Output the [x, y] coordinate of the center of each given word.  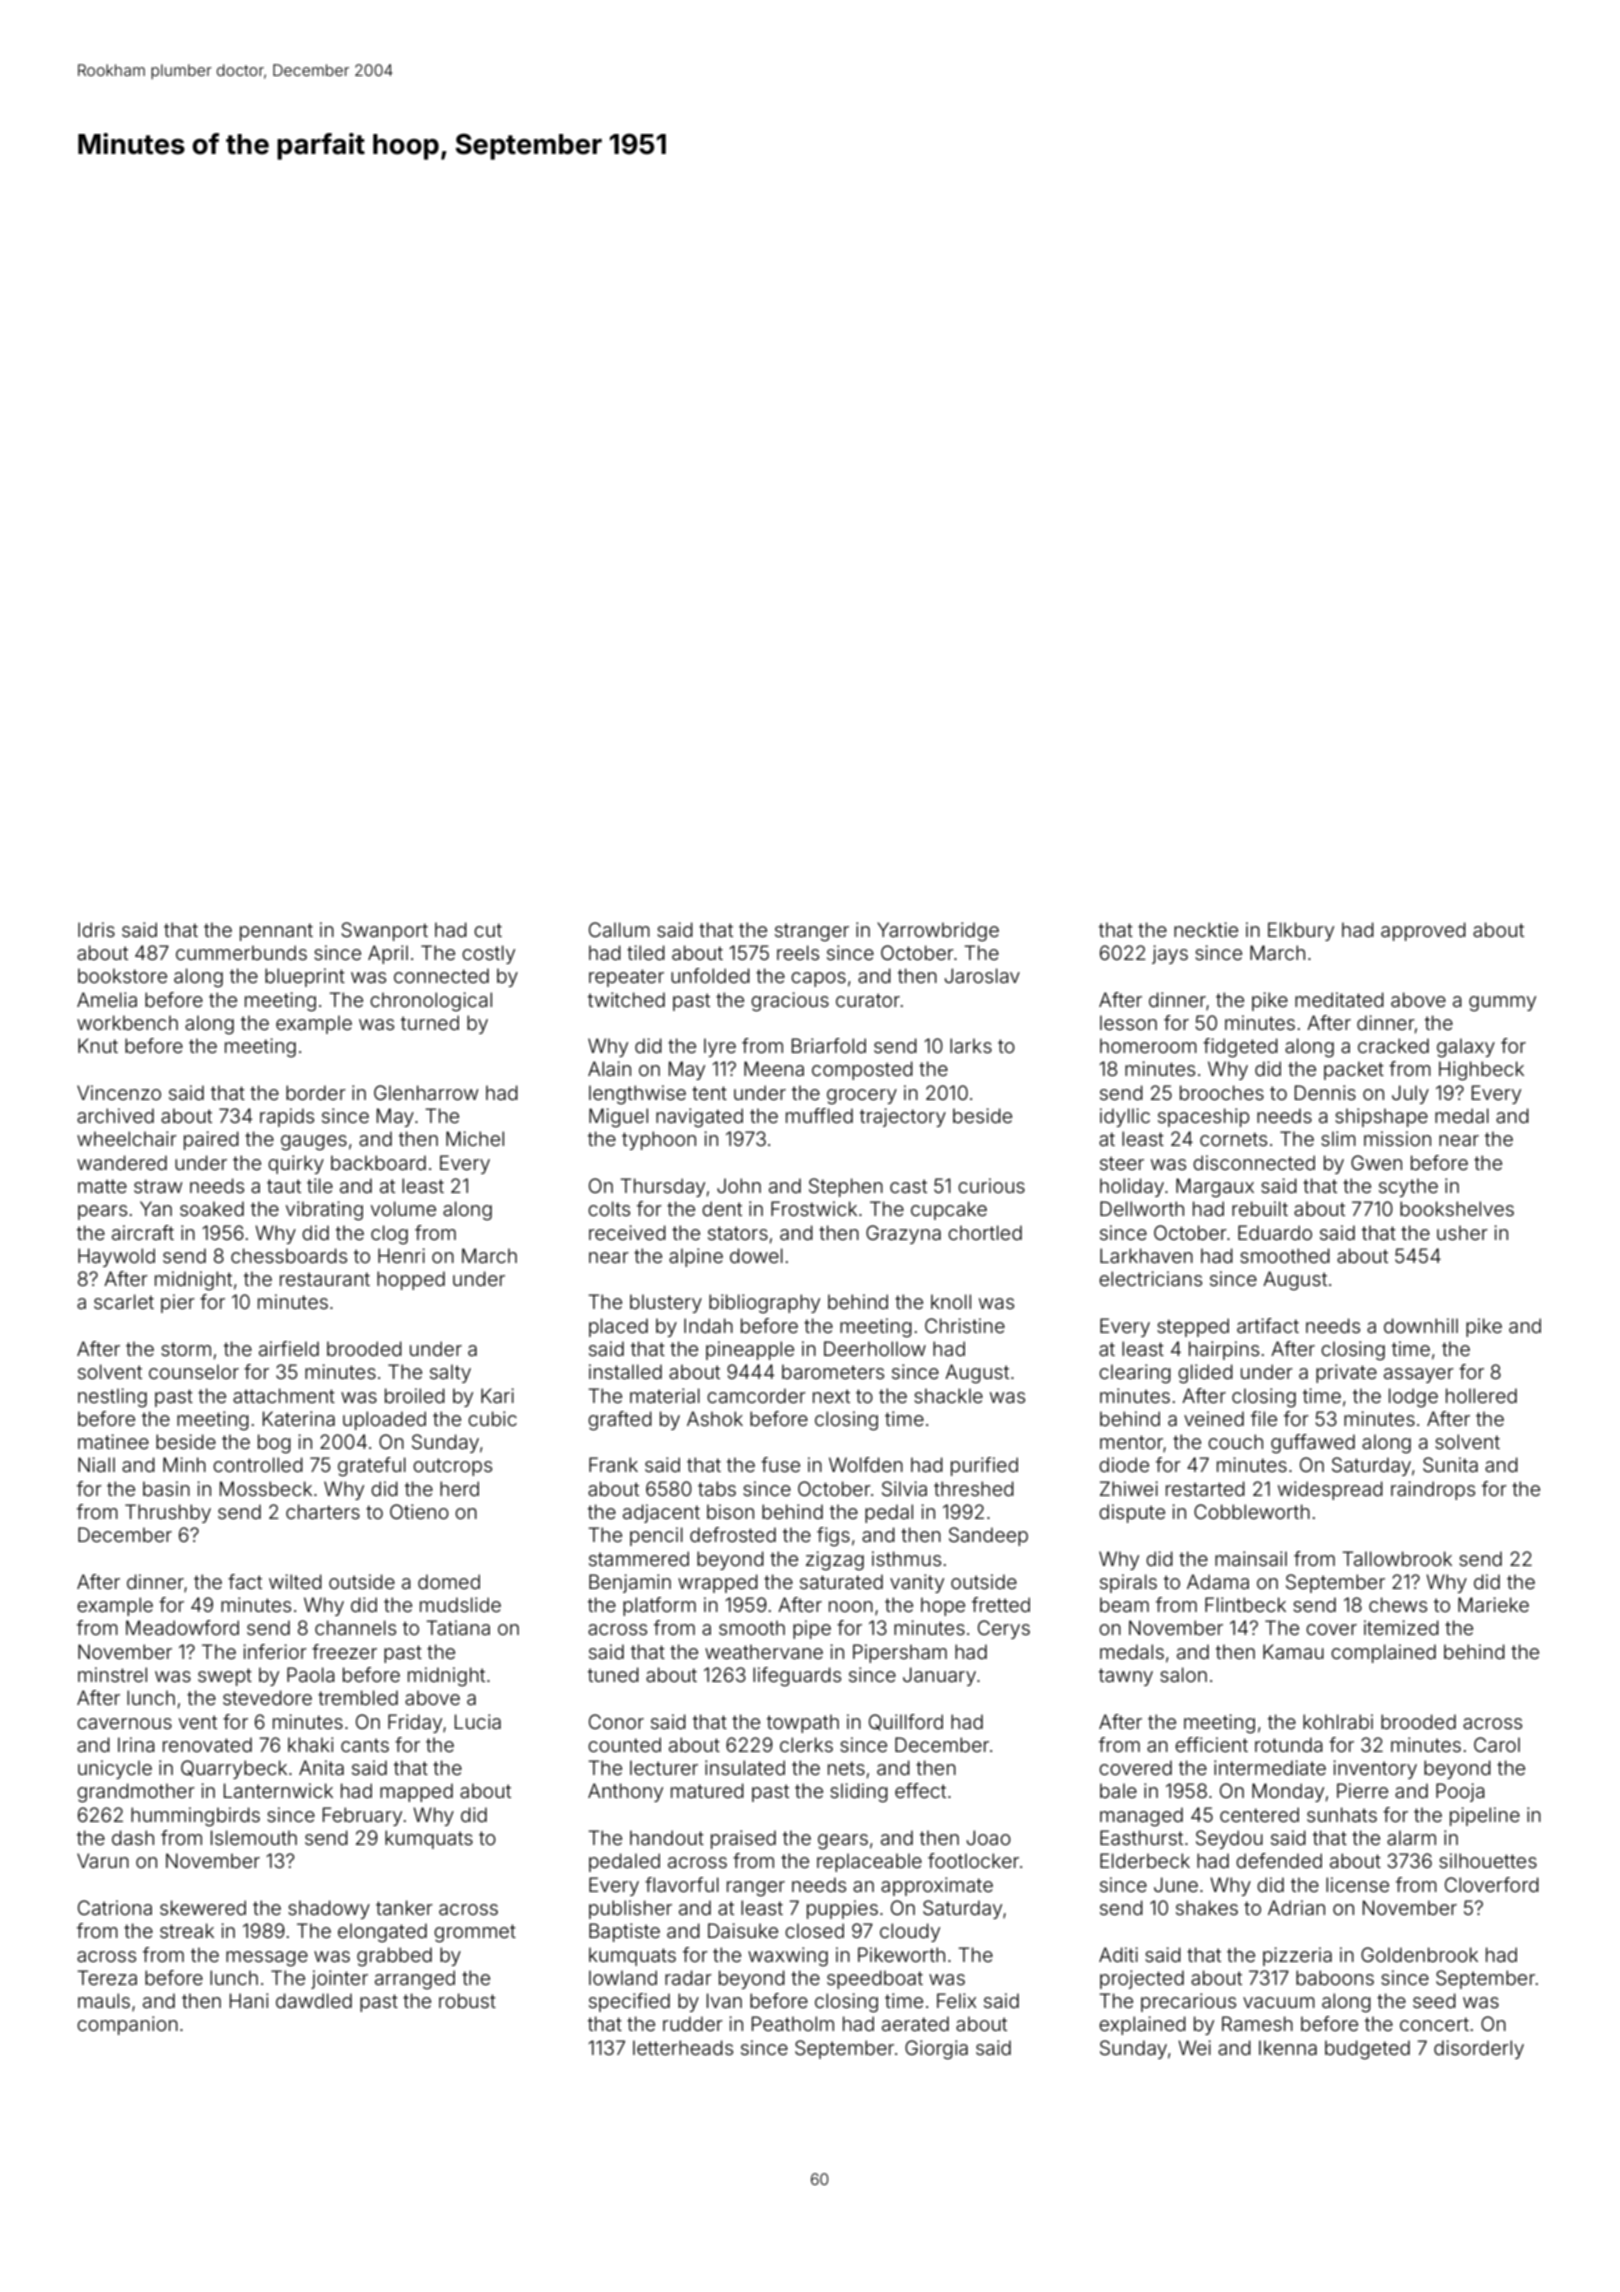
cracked [1393, 1045]
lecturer [664, 1767]
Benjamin [630, 1583]
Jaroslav [982, 975]
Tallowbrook [1397, 1558]
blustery [666, 1303]
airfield [289, 1348]
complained [1383, 1653]
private [1346, 1373]
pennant [276, 932]
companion [127, 2025]
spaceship [1203, 1117]
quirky [296, 1164]
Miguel [618, 1118]
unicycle [115, 1769]
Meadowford [182, 1627]
